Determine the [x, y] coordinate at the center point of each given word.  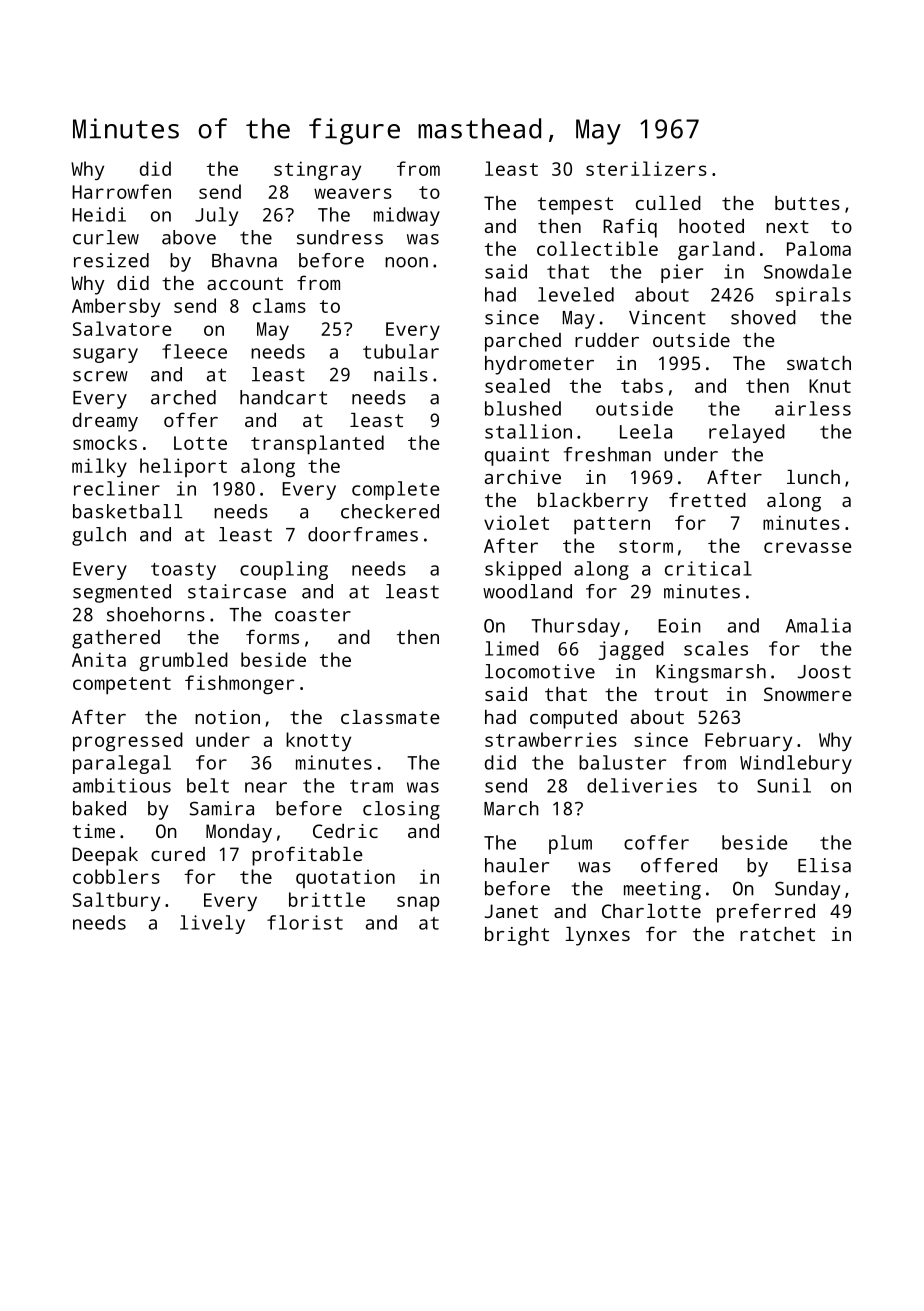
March [511, 808]
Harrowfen [121, 191]
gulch [99, 536]
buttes [807, 203]
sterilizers [646, 168]
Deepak [105, 856]
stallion [528, 431]
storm [646, 546]
